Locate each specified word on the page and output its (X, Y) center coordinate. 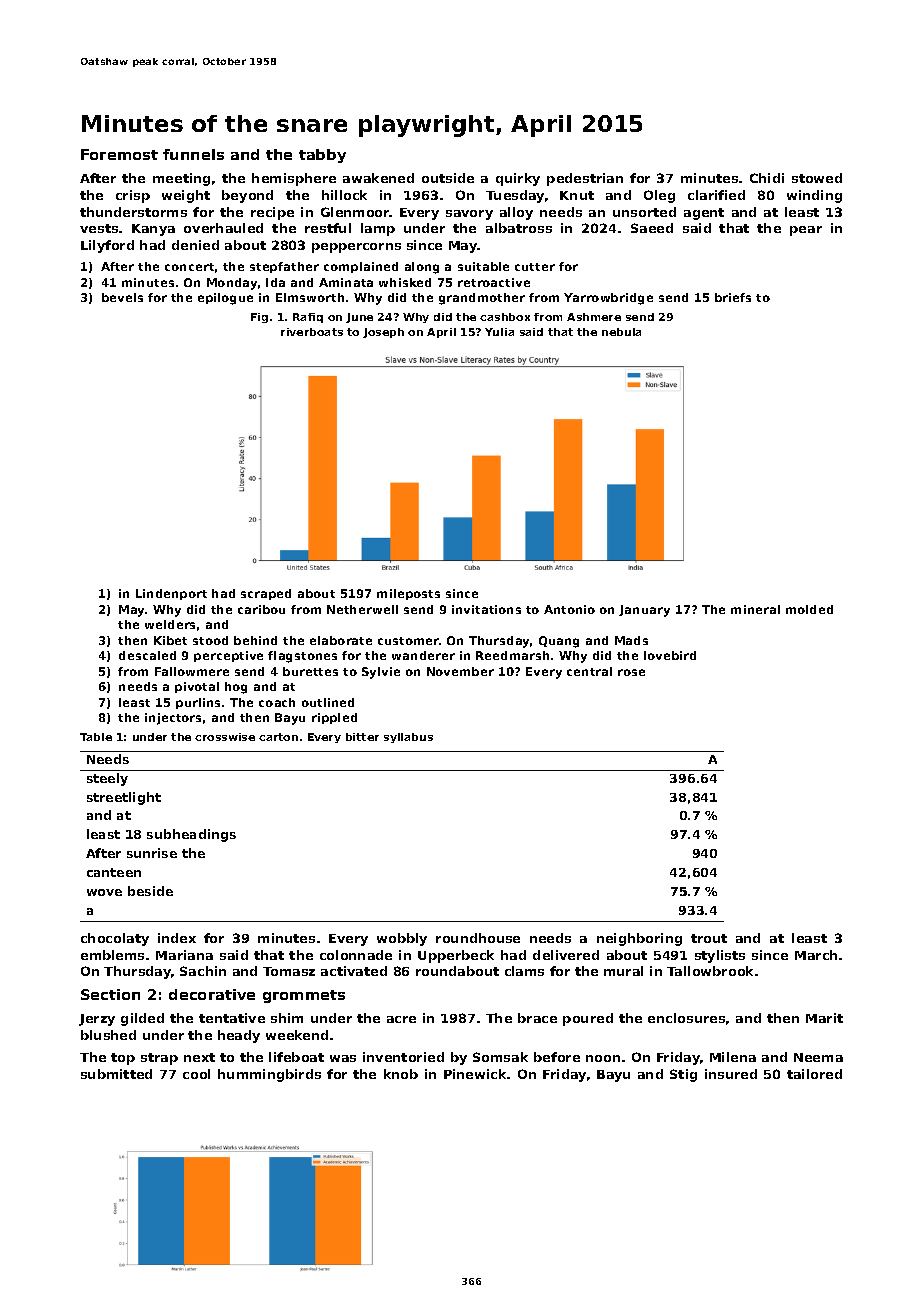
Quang (559, 642)
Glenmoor (355, 212)
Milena (733, 1057)
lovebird (670, 655)
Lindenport (171, 594)
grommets (304, 996)
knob (401, 1074)
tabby (322, 156)
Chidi (767, 178)
